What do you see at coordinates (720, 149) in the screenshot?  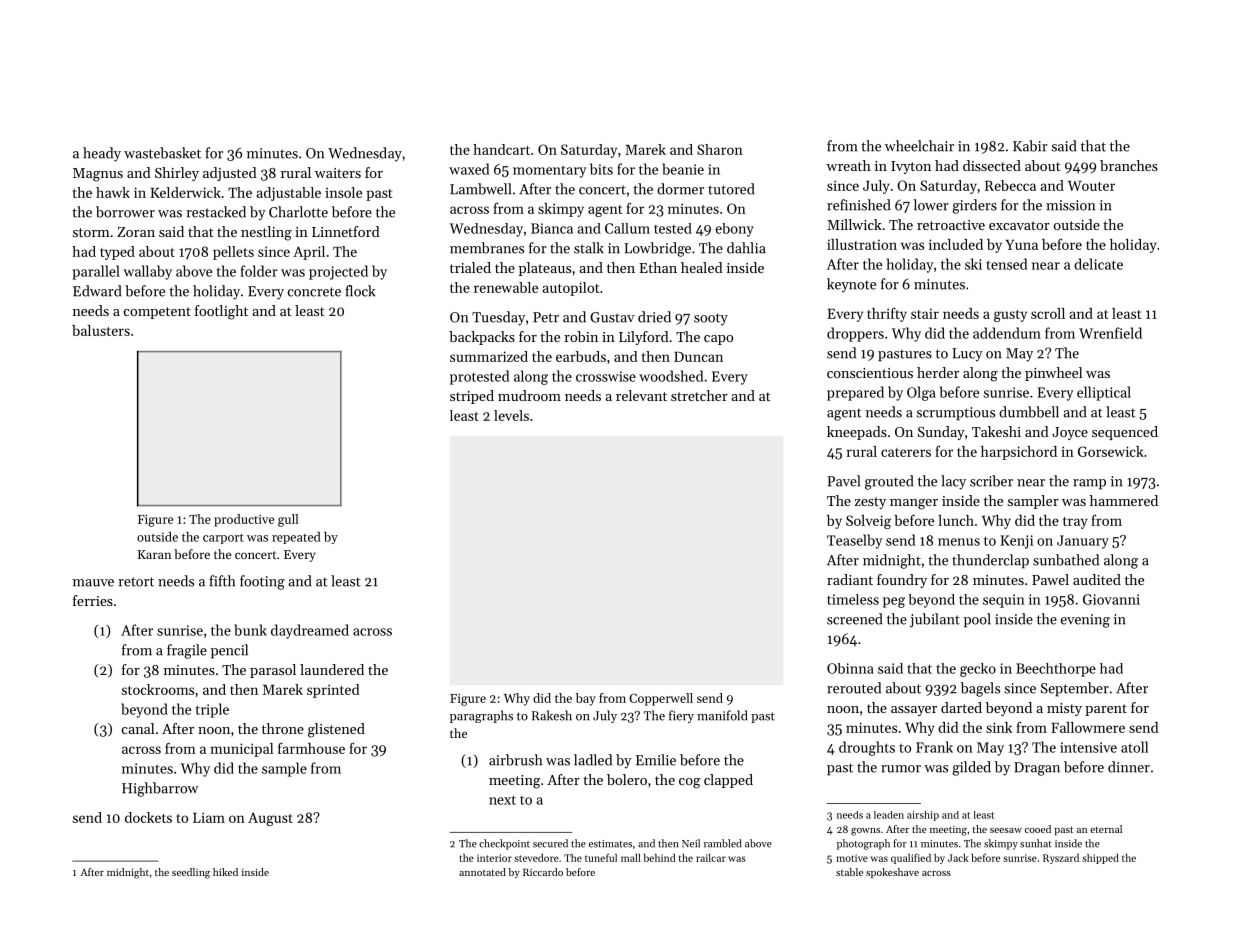 I see `Sharon` at bounding box center [720, 149].
